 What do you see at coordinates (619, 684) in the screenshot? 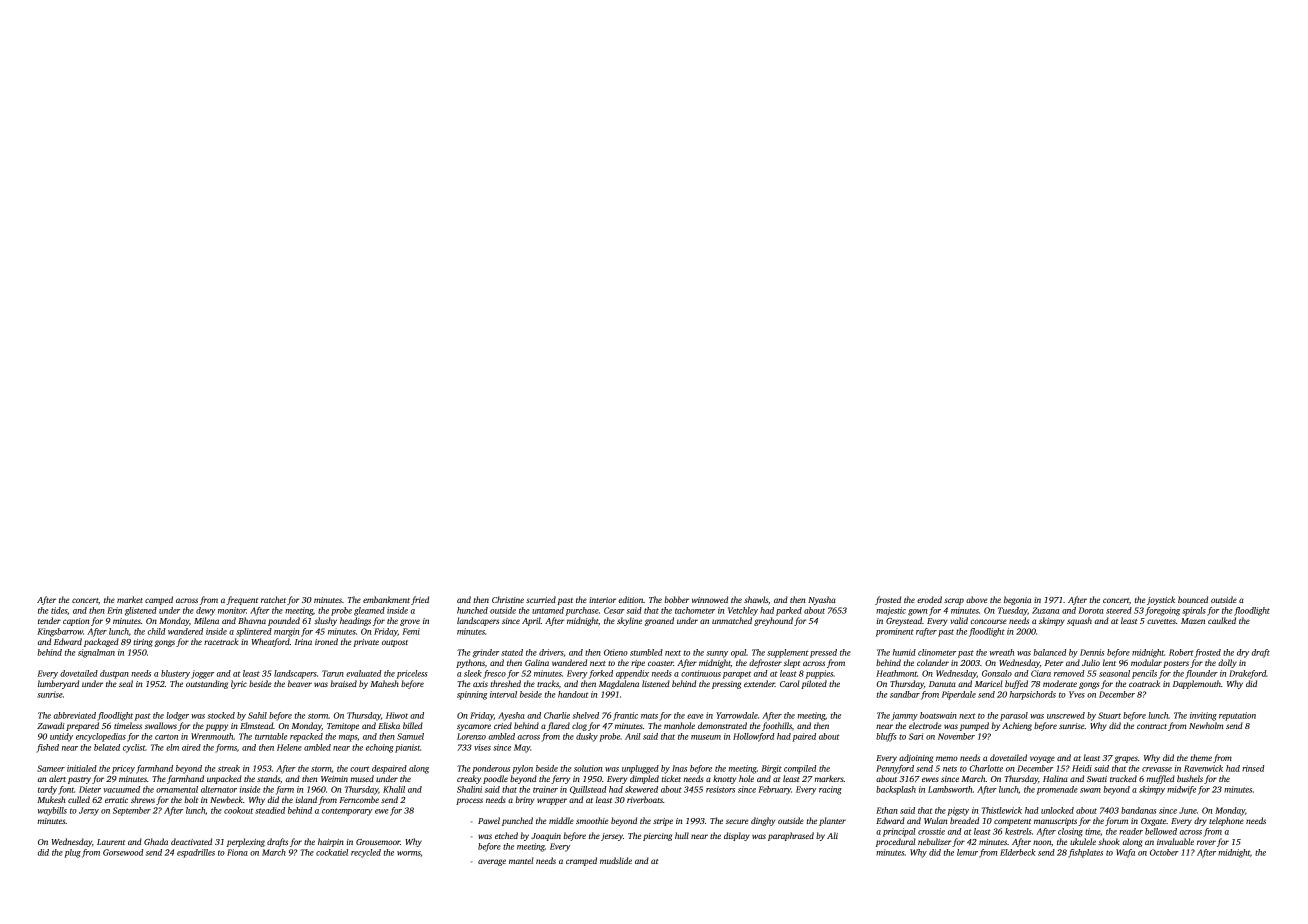
I see `Magdalena` at bounding box center [619, 684].
